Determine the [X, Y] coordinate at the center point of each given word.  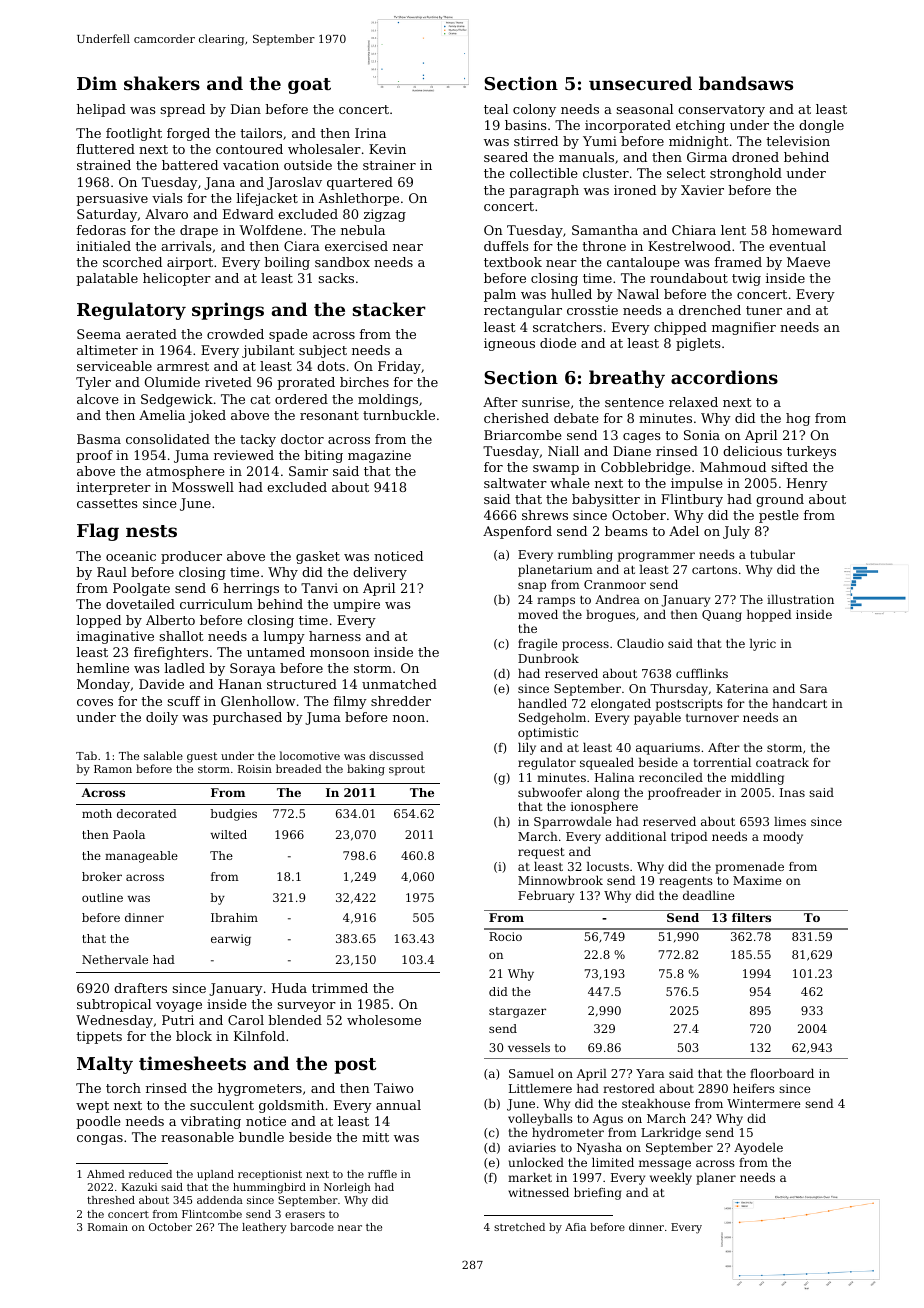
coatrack [782, 762]
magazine [379, 456]
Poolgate [141, 589]
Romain [108, 1227]
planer [716, 1179]
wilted [229, 834]
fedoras [101, 230]
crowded [235, 334]
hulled [571, 294]
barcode [312, 1227]
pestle [778, 516]
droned [755, 157]
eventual [797, 246]
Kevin [387, 149]
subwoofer [550, 792]
